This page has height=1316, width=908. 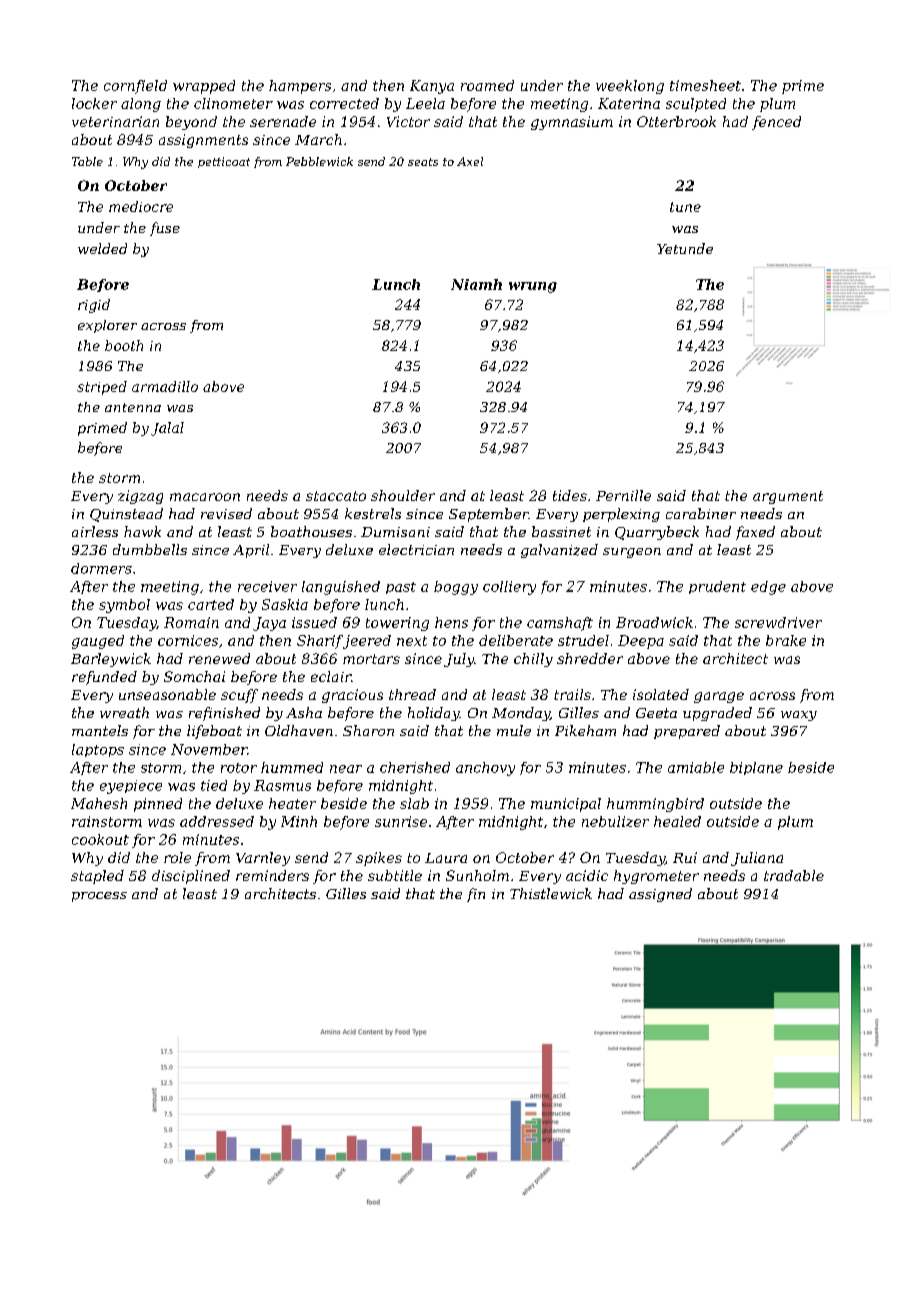 I want to click on reminders, so click(x=272, y=875).
